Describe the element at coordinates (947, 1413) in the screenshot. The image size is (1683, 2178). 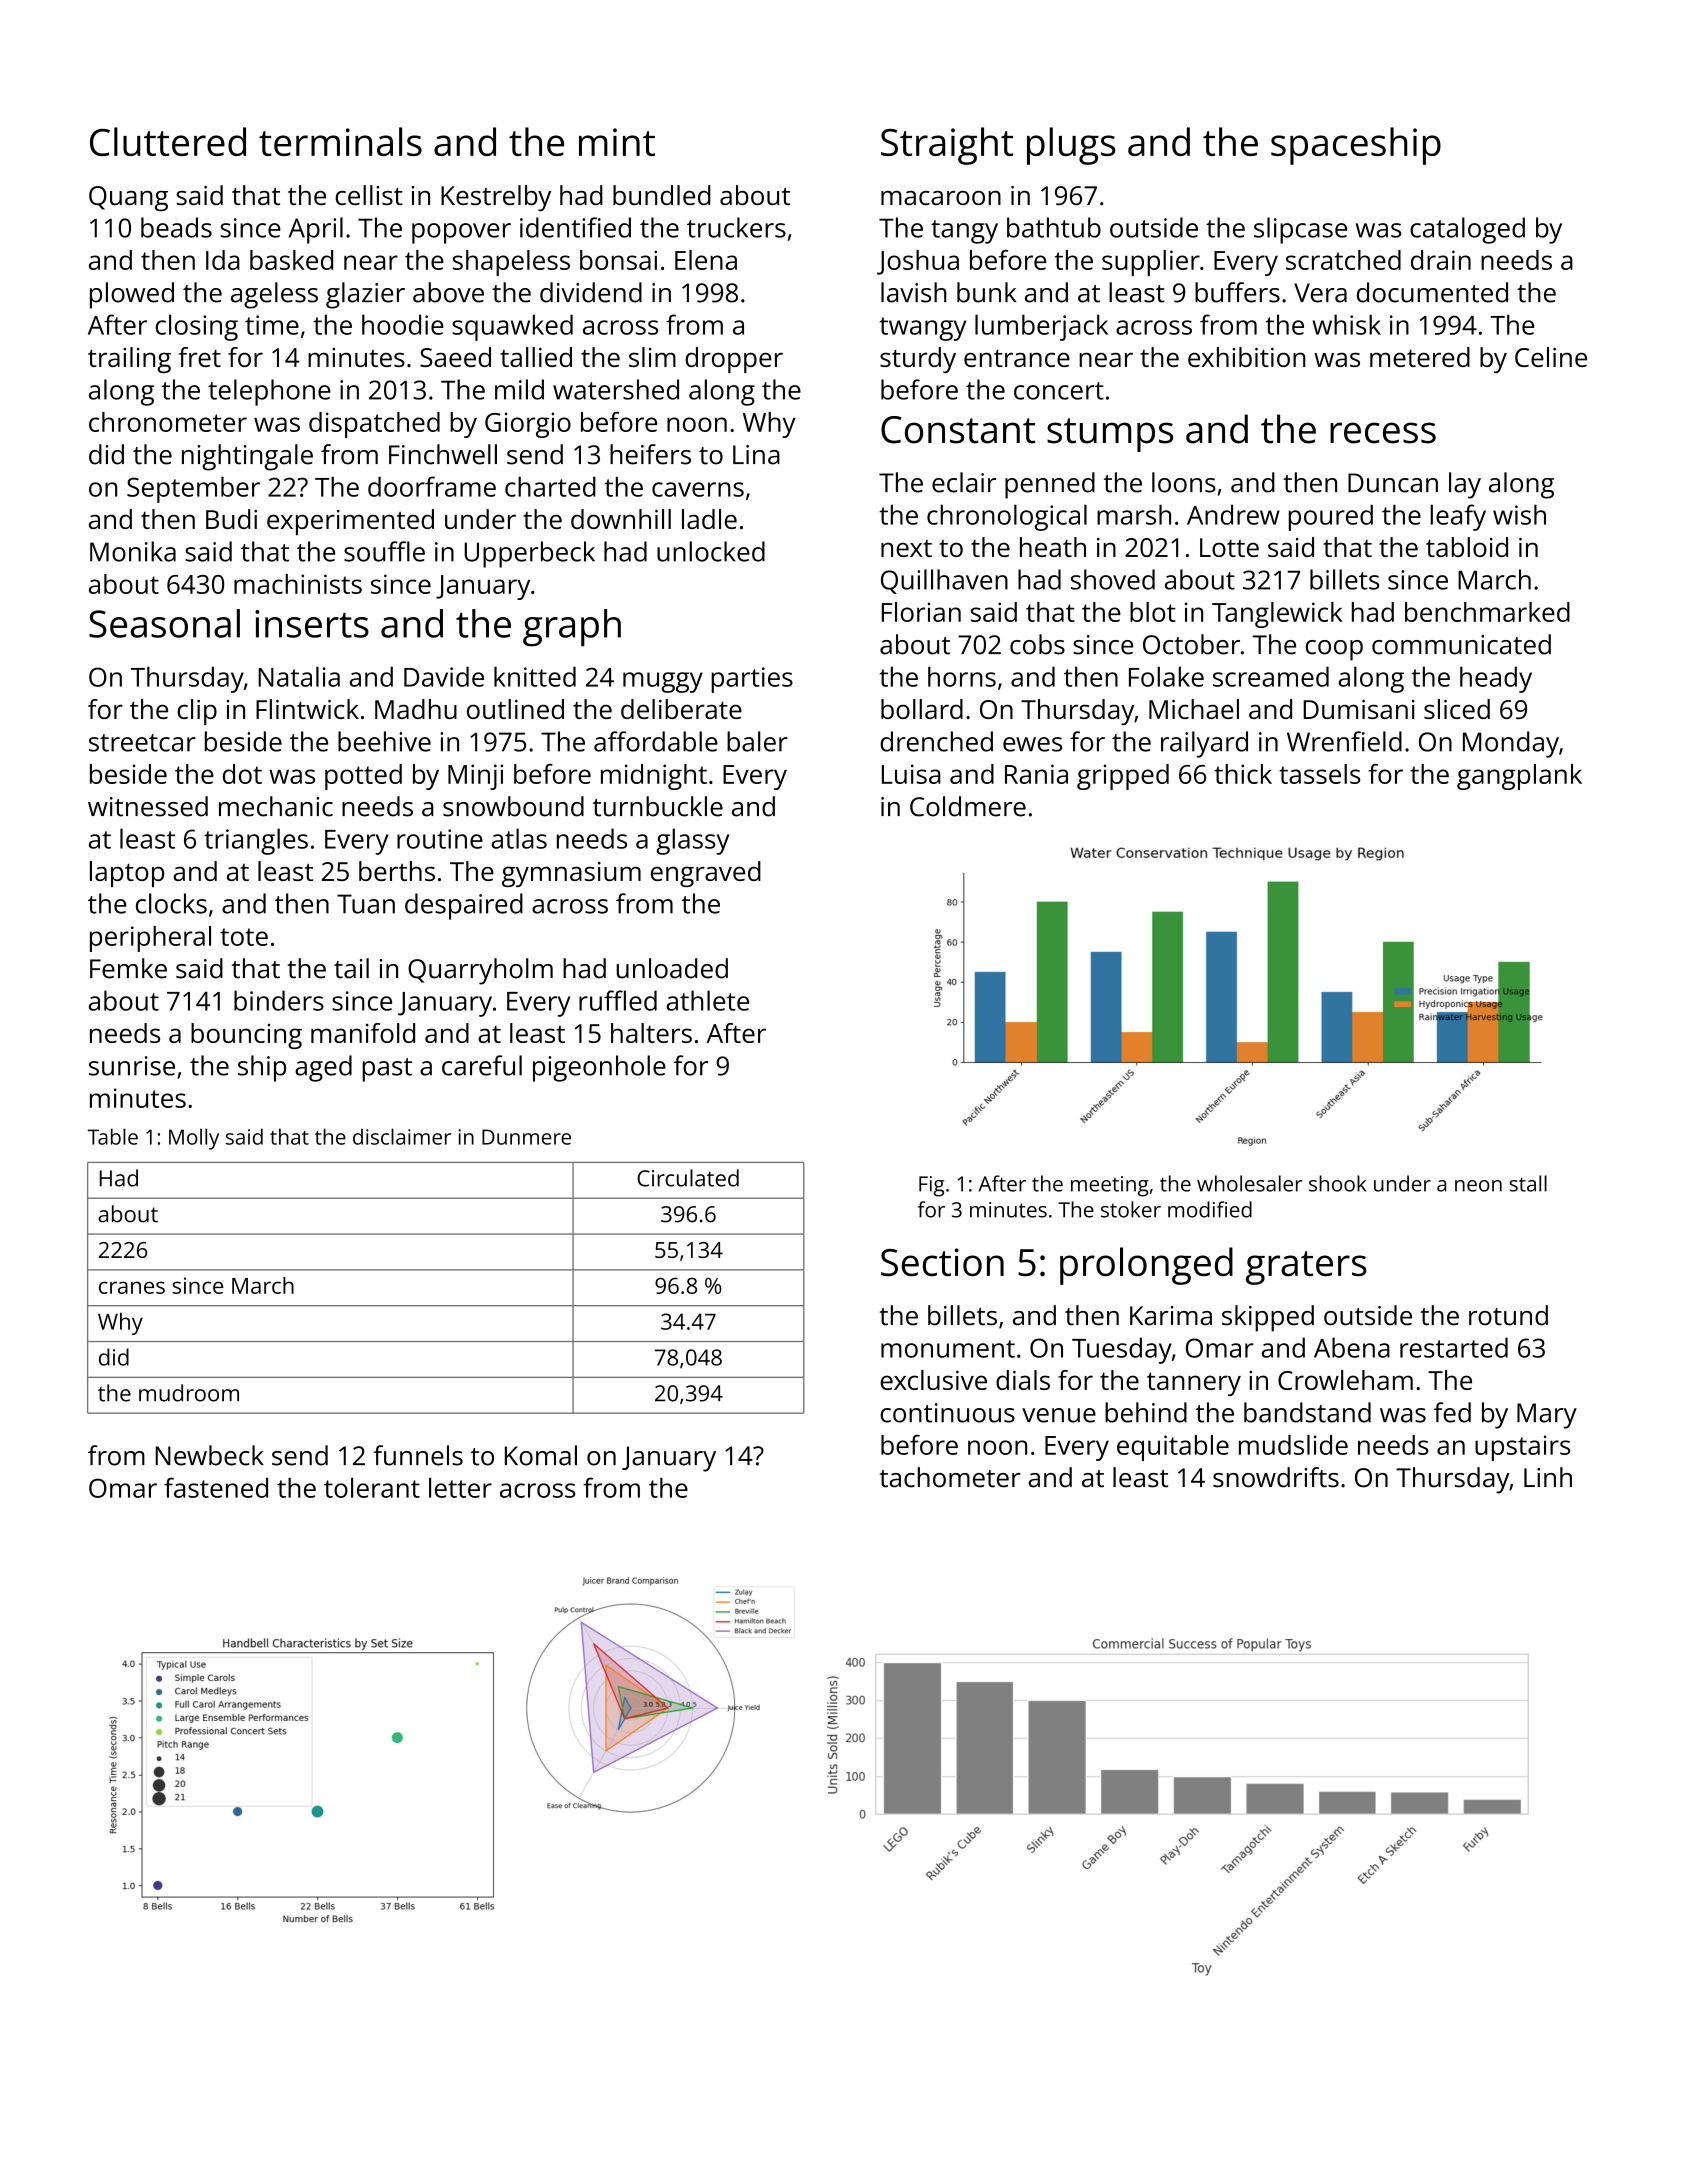
I see `continuous` at that location.
